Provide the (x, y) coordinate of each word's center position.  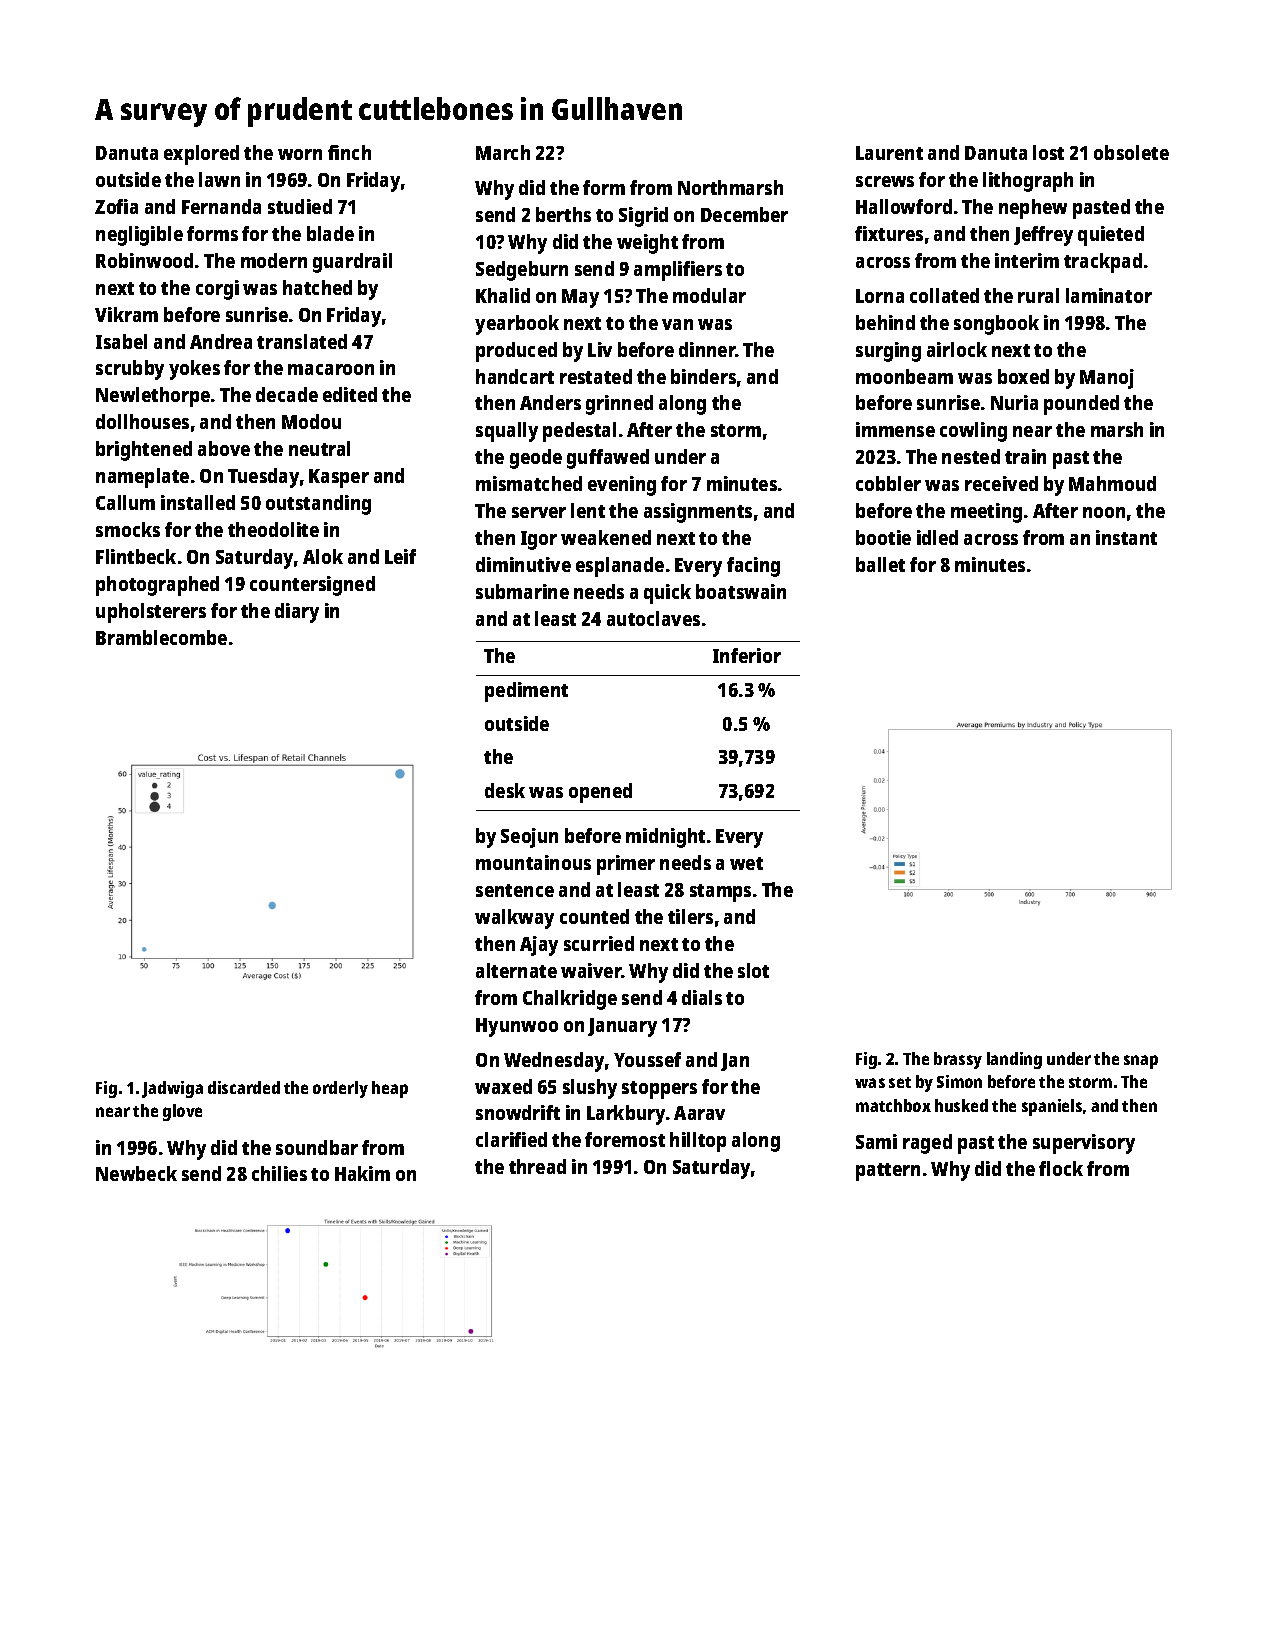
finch (349, 152)
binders (703, 376)
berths (563, 214)
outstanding (318, 505)
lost (1048, 152)
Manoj (1107, 379)
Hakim (362, 1173)
